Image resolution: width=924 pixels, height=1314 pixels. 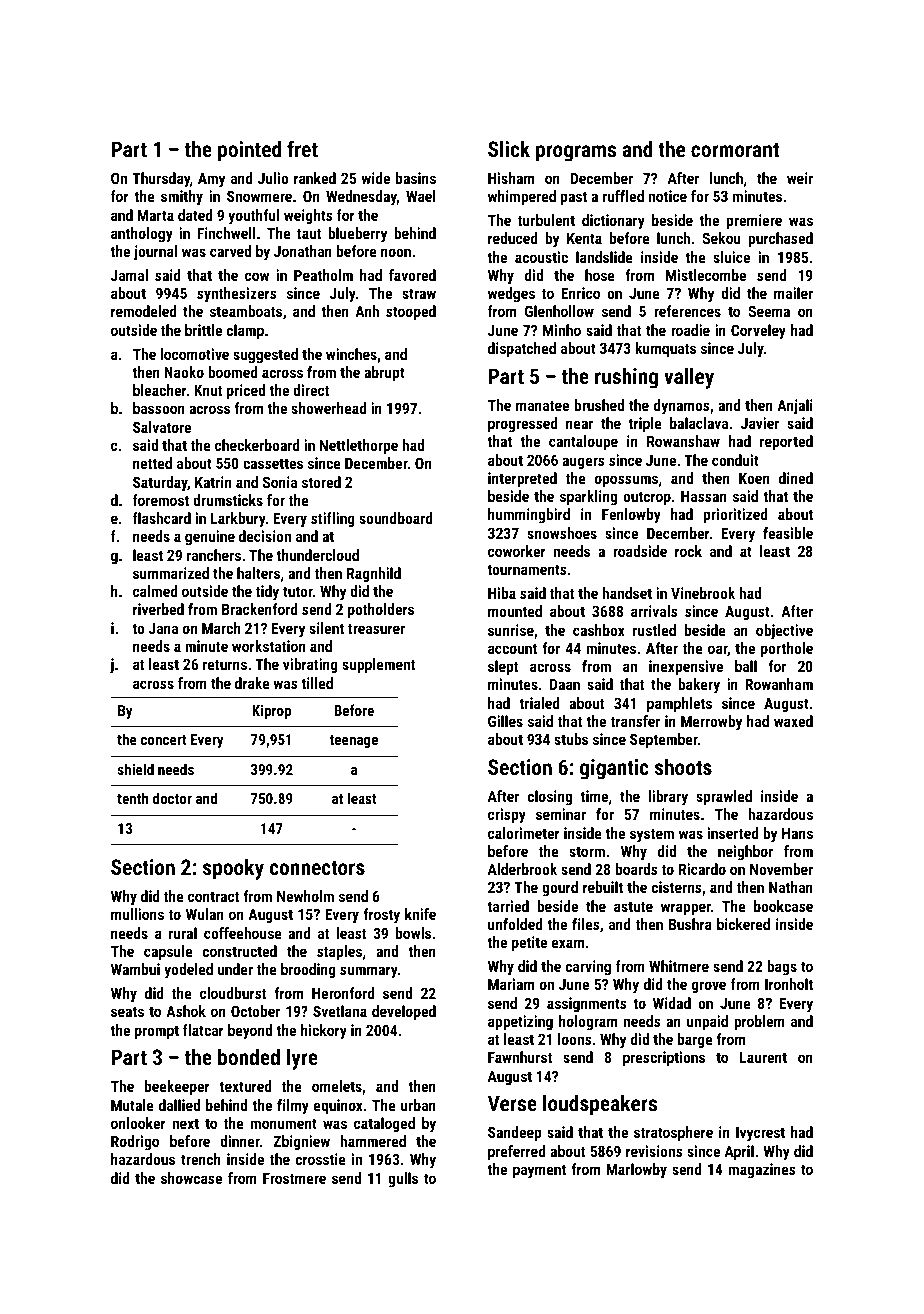 What do you see at coordinates (420, 914) in the screenshot?
I see `knife` at bounding box center [420, 914].
